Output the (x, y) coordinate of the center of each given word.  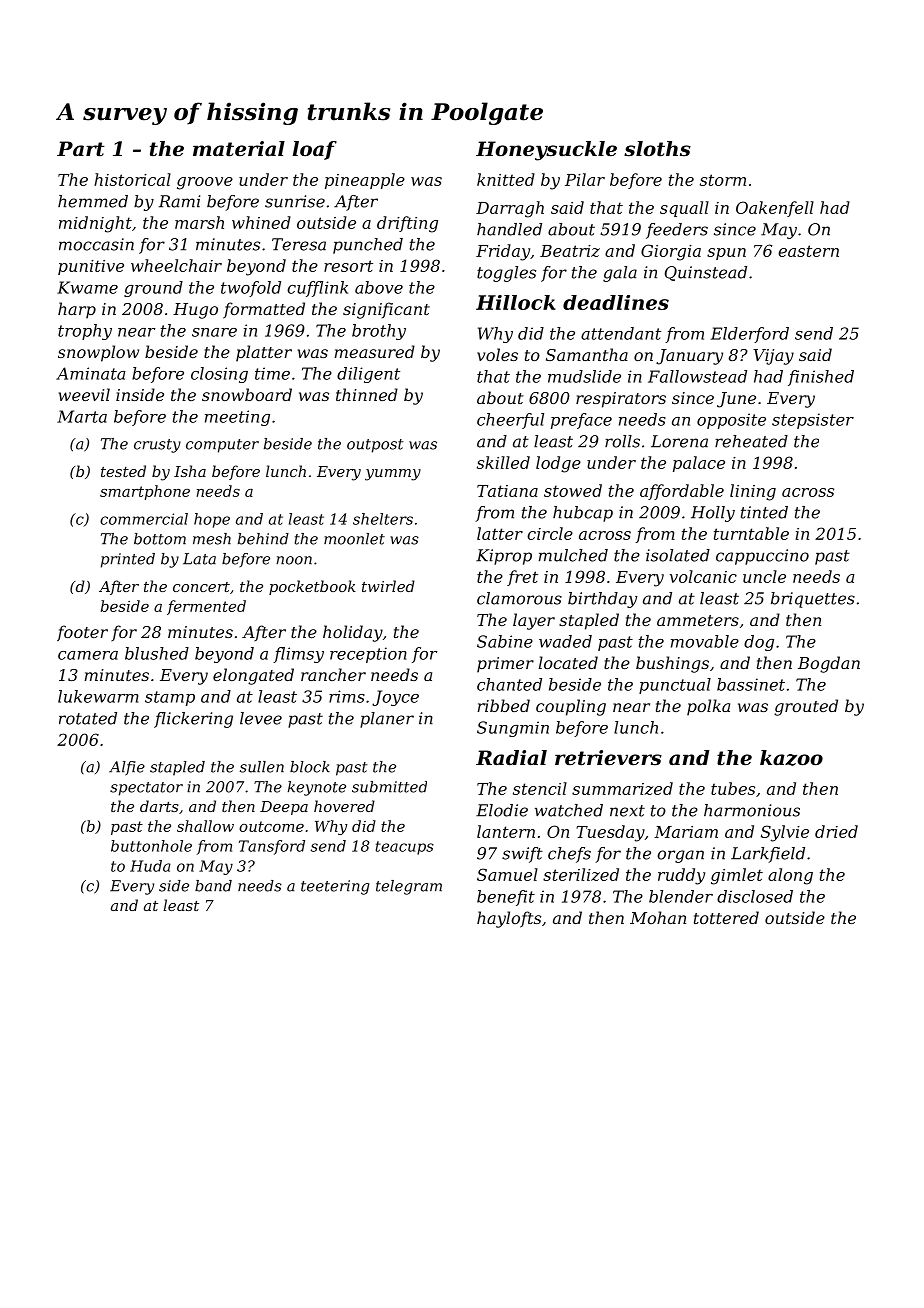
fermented (206, 607)
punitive (91, 267)
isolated (678, 555)
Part (81, 149)
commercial (144, 519)
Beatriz (570, 251)
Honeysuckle (546, 151)
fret (522, 578)
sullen (262, 767)
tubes (733, 788)
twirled (388, 586)
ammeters (698, 620)
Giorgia (671, 252)
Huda (150, 866)
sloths (657, 149)
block (310, 767)
